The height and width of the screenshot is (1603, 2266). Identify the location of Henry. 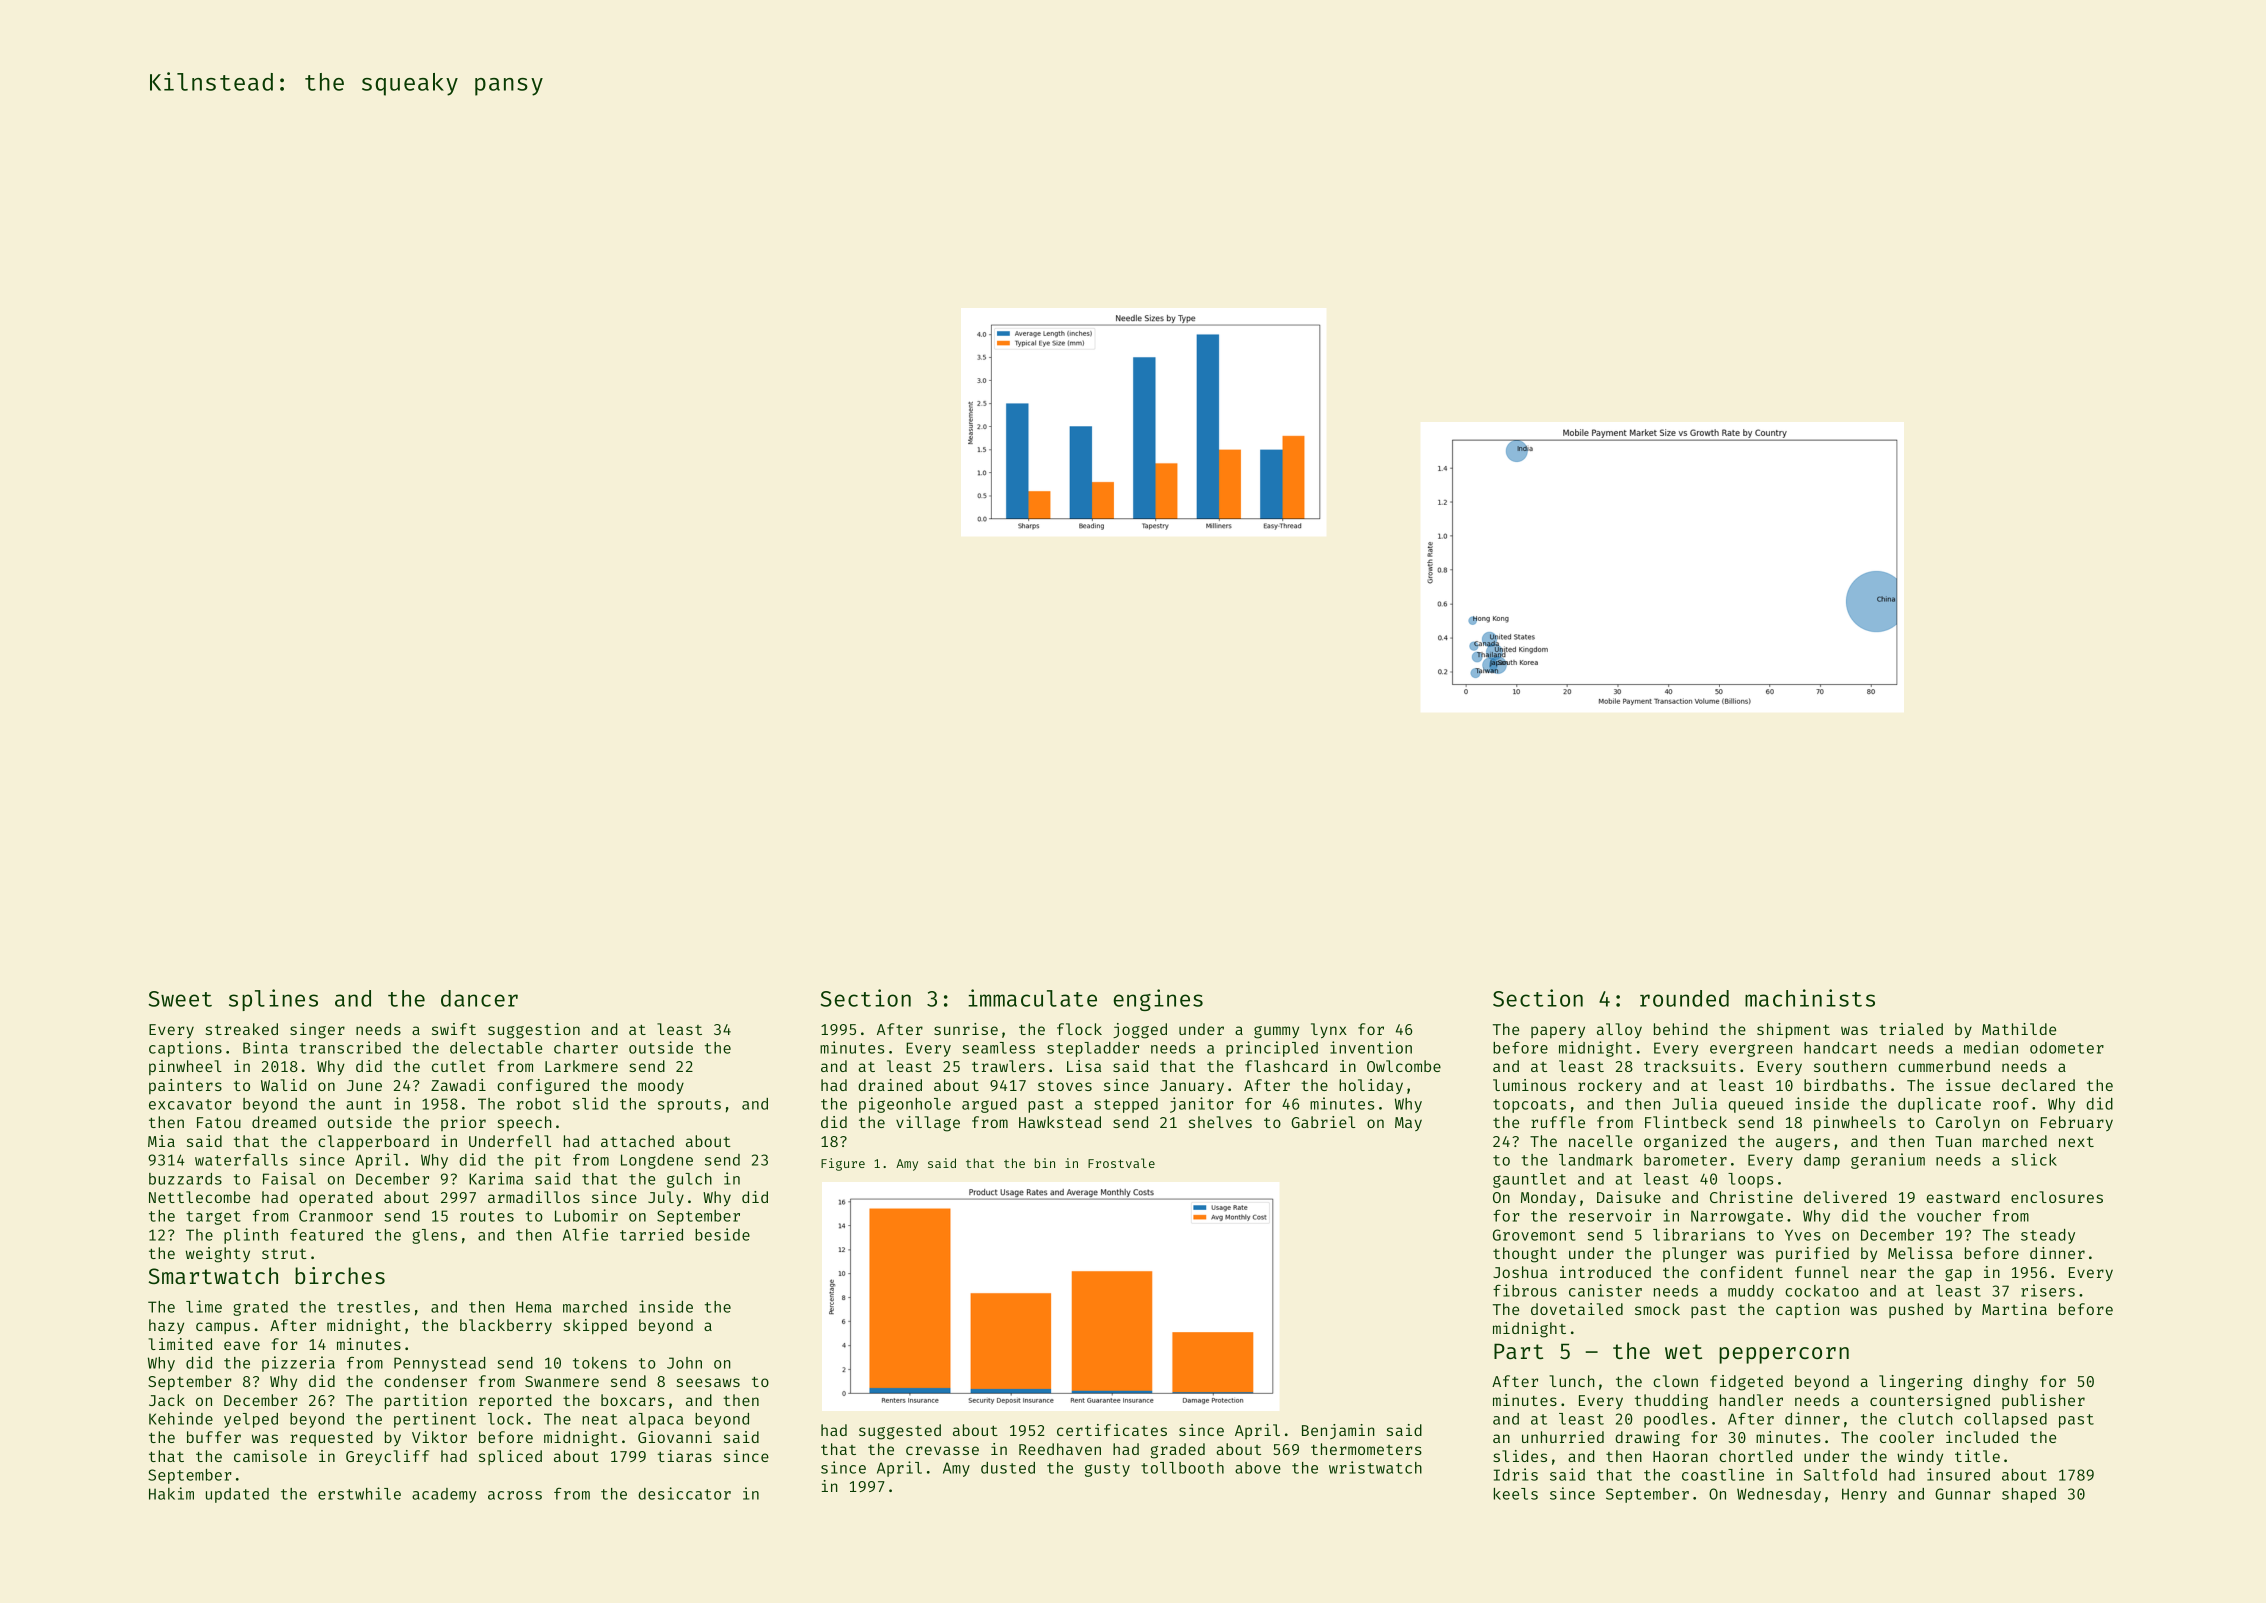
(1864, 1495).
